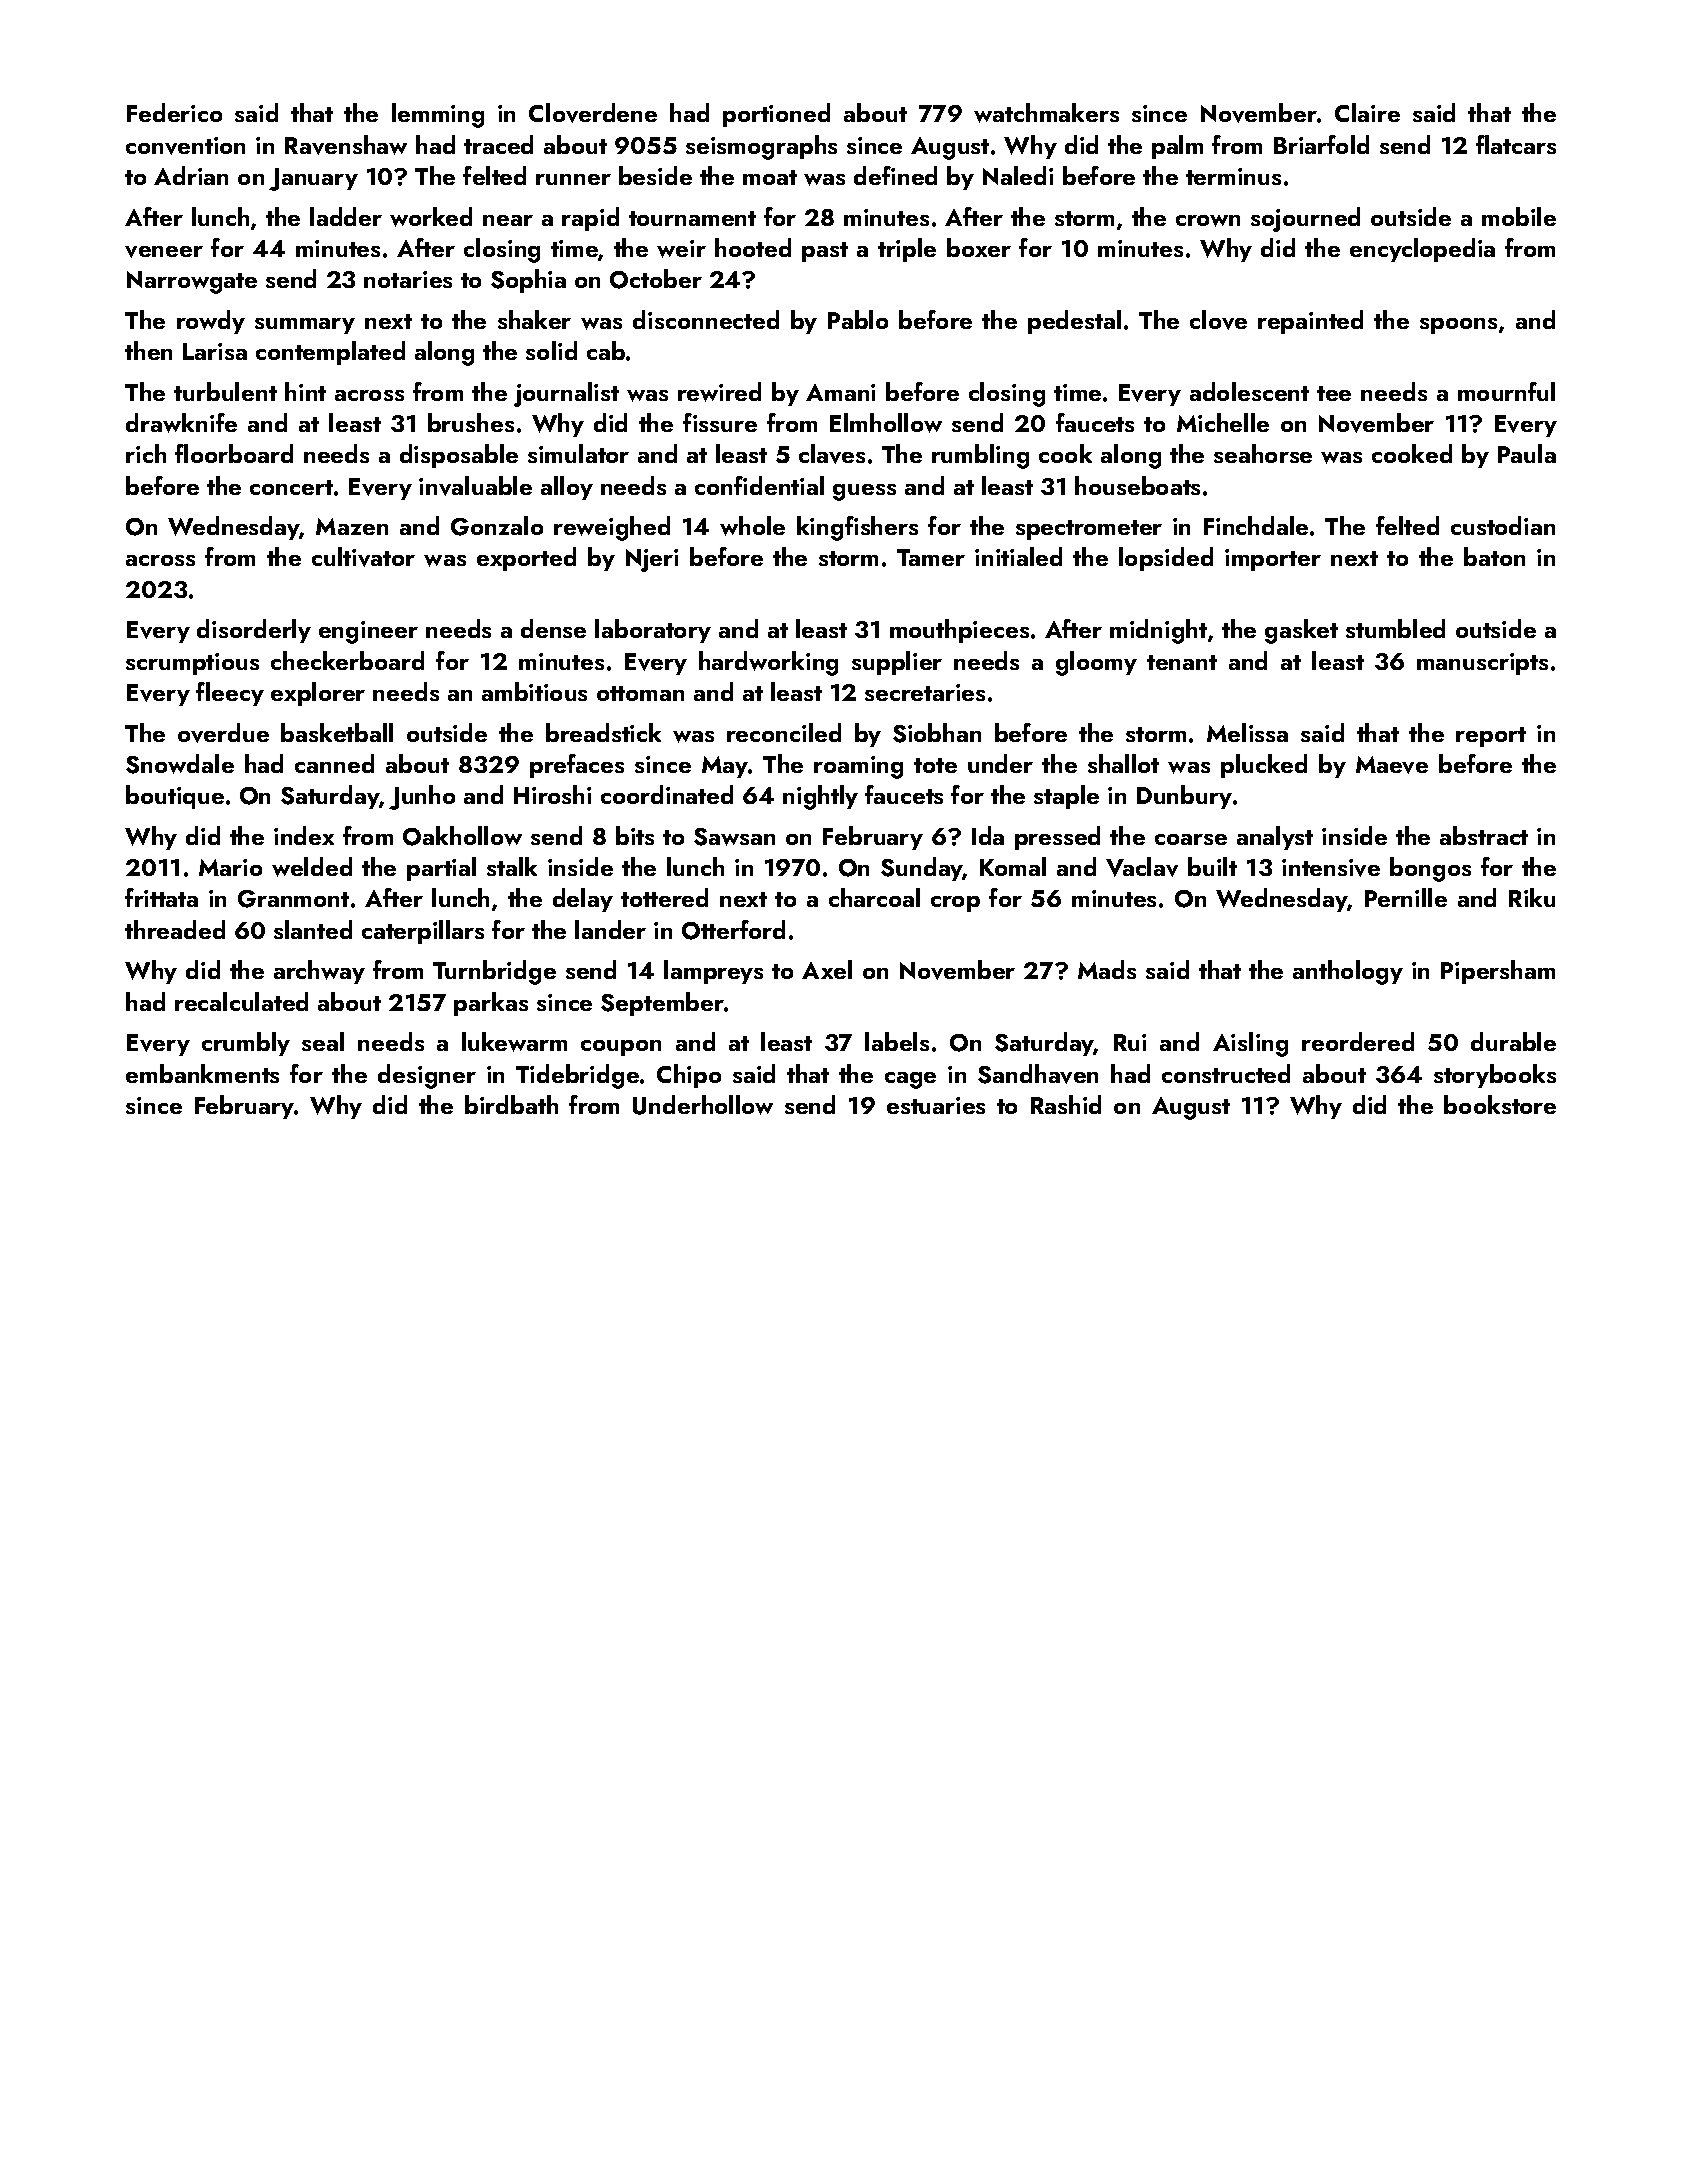  Describe the element at coordinates (146, 453) in the screenshot. I see `rich` at that location.
